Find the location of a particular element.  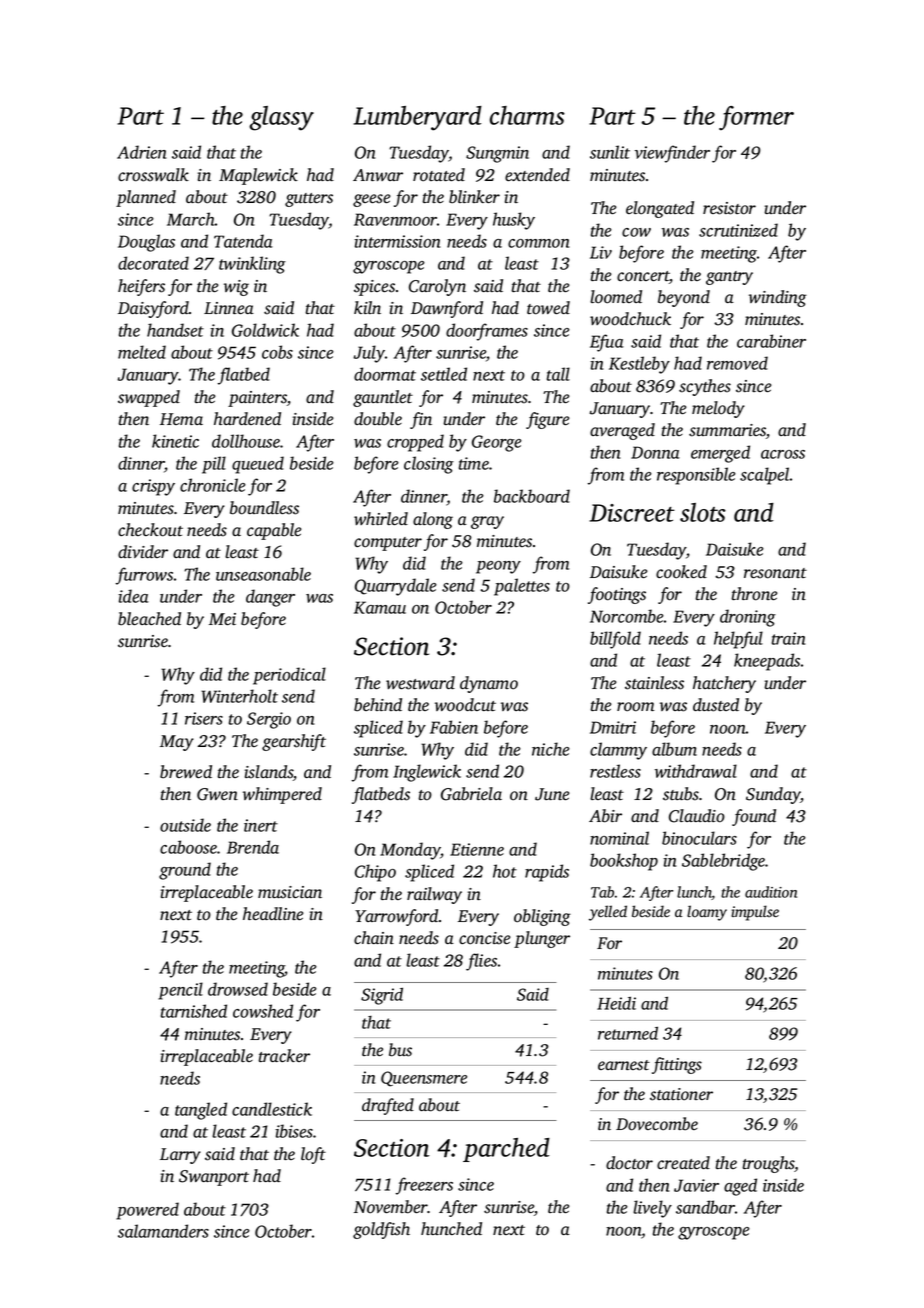

charms is located at coordinates (527, 115).
